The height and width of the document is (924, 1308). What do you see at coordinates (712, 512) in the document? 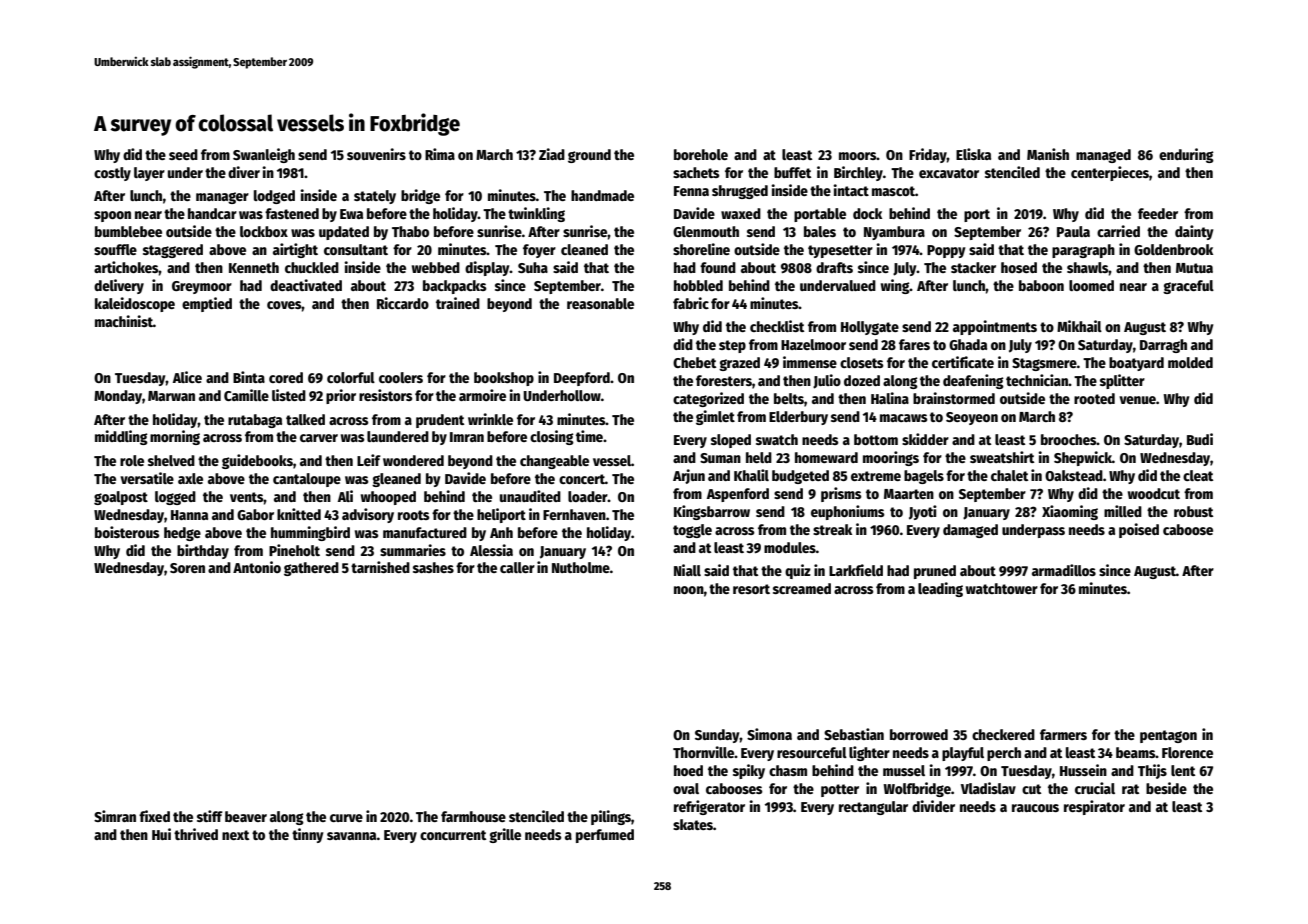
I see `Kingsbarrow` at bounding box center [712, 512].
